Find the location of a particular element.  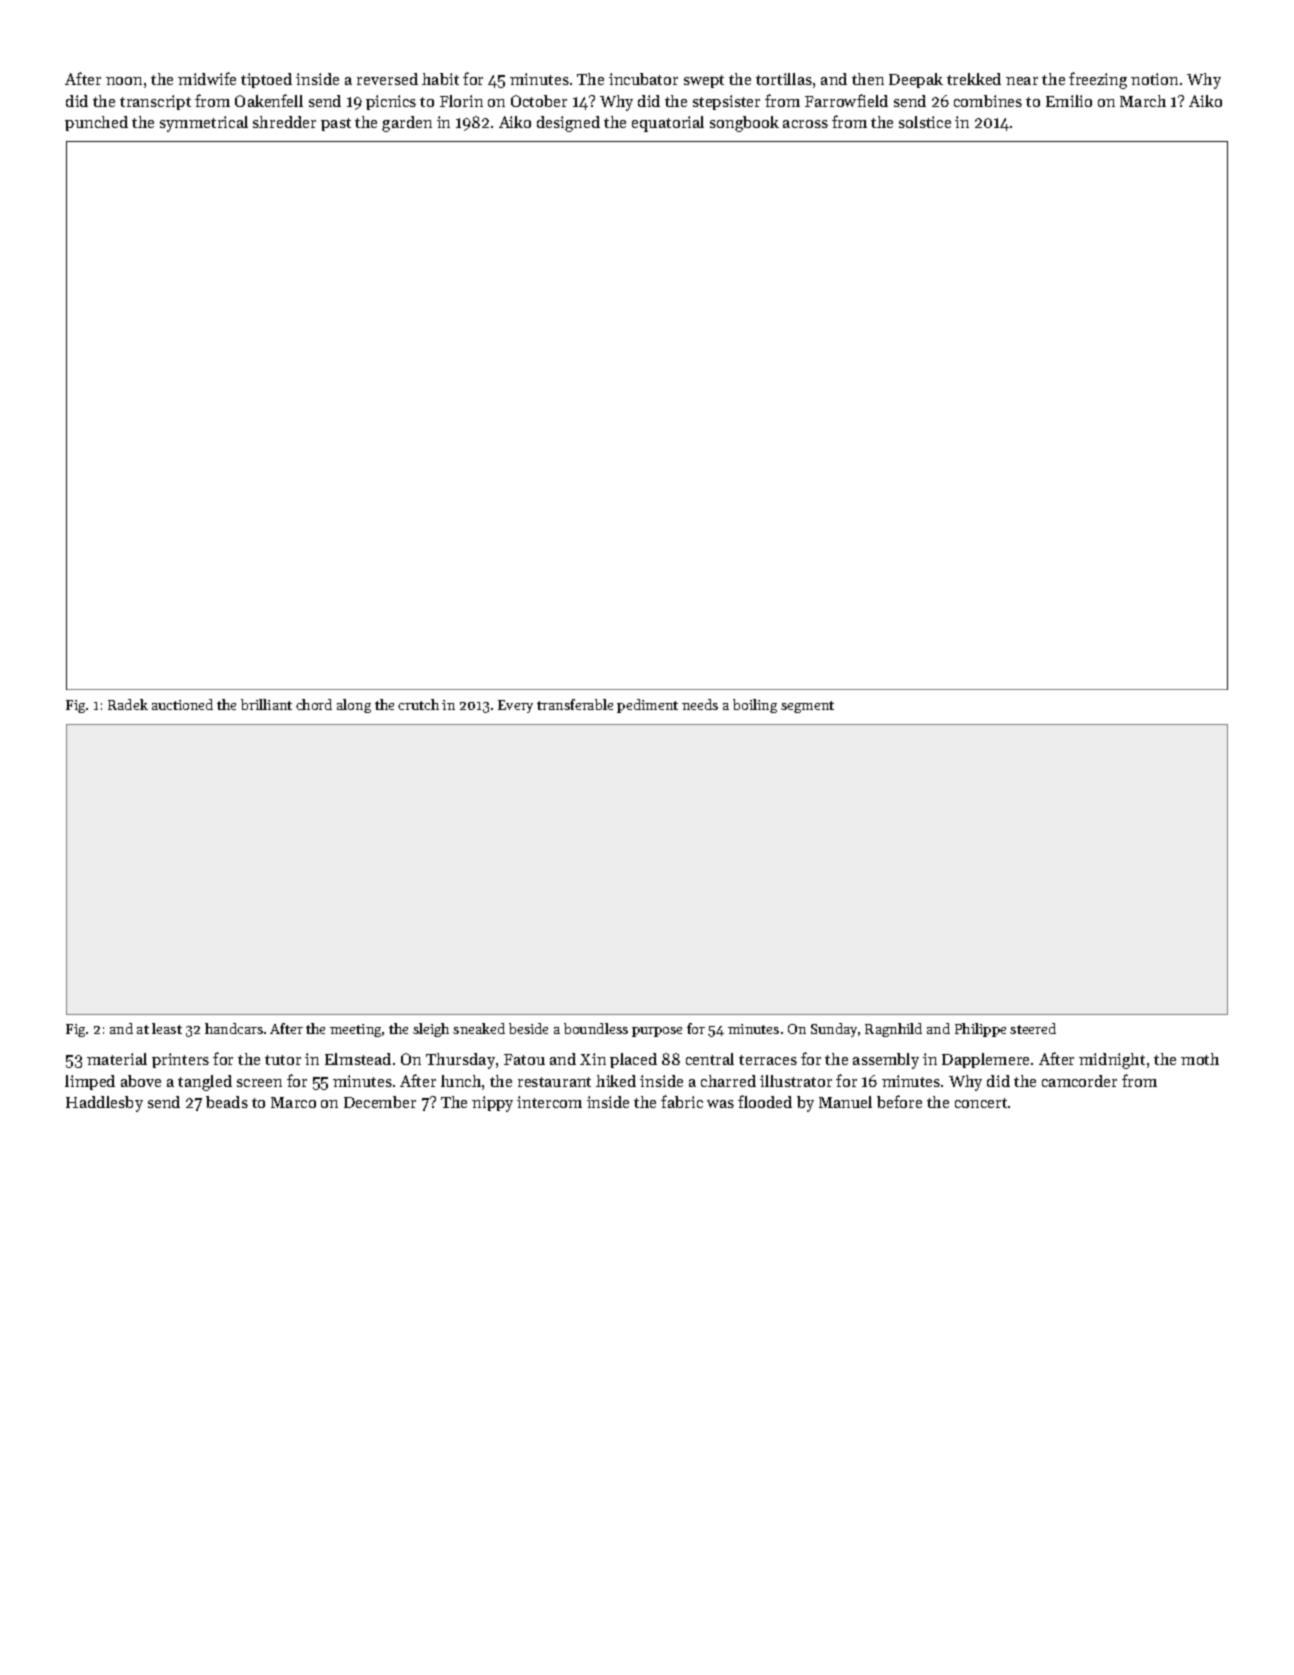

beside is located at coordinates (528, 1028).
